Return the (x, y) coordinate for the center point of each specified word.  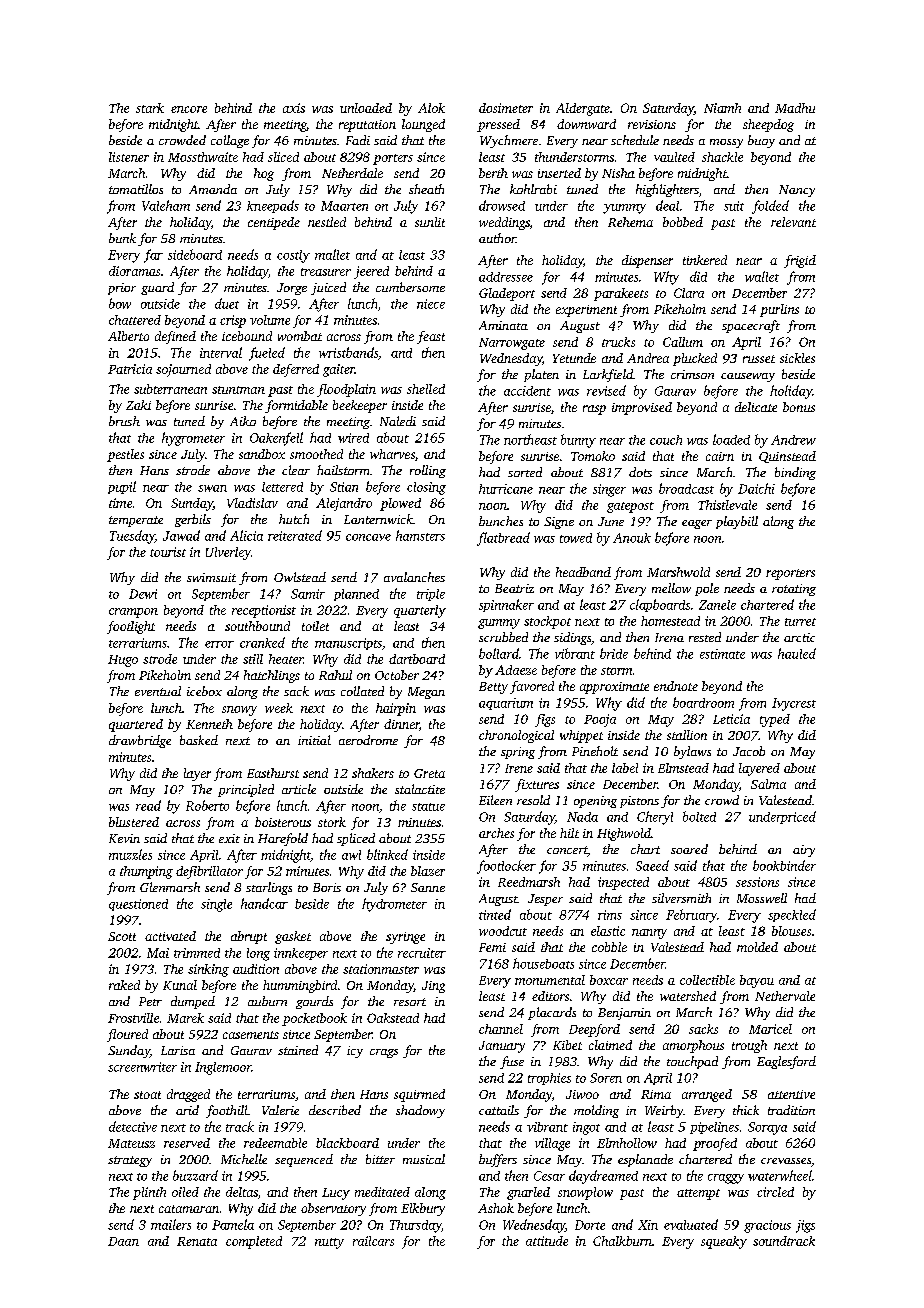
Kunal (180, 985)
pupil (122, 487)
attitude (547, 1241)
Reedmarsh (529, 882)
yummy (624, 209)
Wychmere (509, 141)
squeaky (724, 1242)
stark (150, 108)
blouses (791, 931)
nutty (329, 1243)
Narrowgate (512, 344)
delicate (756, 407)
